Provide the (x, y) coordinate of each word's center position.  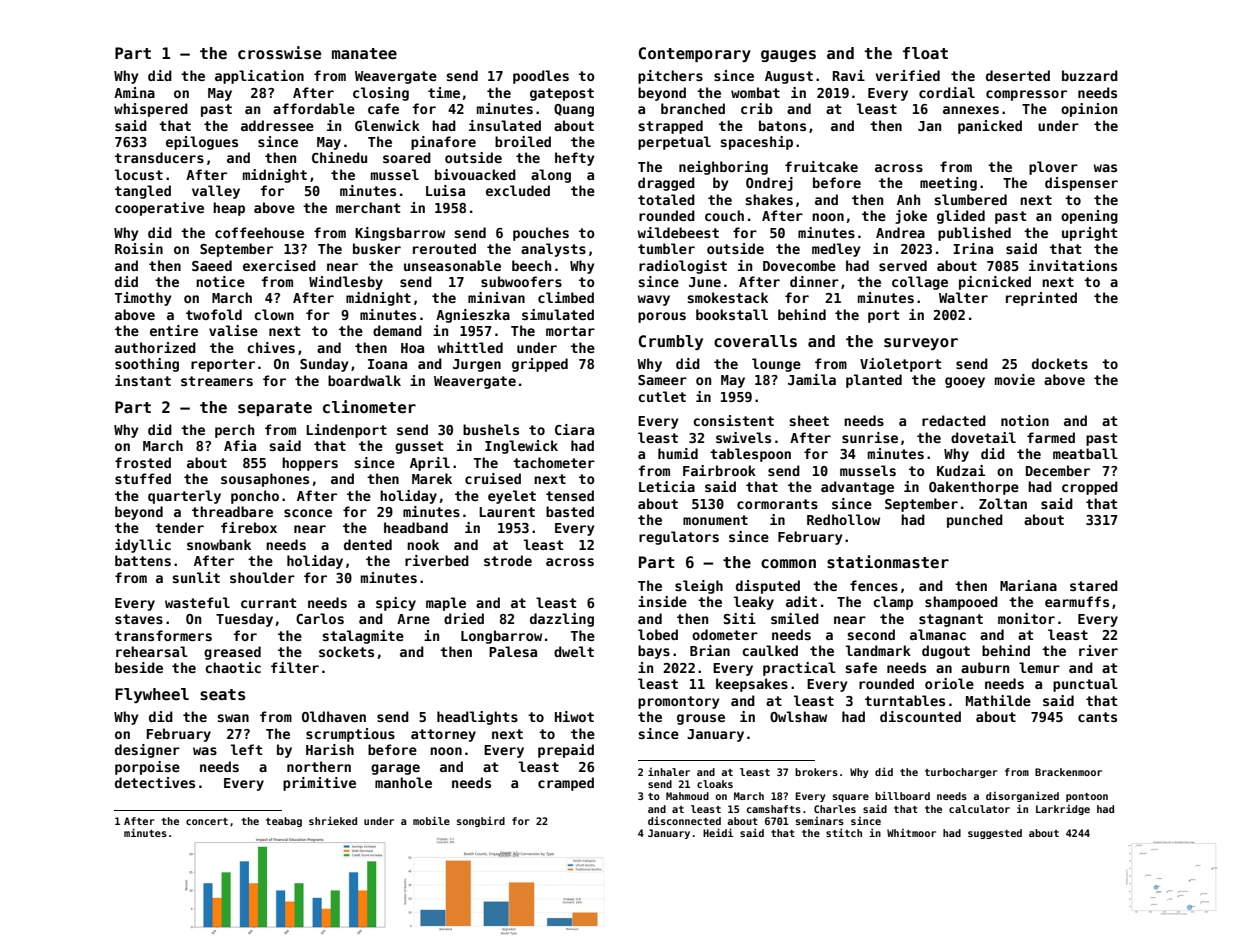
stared (1094, 585)
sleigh (699, 587)
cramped (566, 784)
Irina (973, 248)
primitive (319, 784)
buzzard (1090, 75)
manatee (364, 54)
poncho (255, 497)
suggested (995, 834)
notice (220, 281)
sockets (346, 651)
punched (975, 521)
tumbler (666, 248)
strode (508, 560)
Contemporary (694, 54)
